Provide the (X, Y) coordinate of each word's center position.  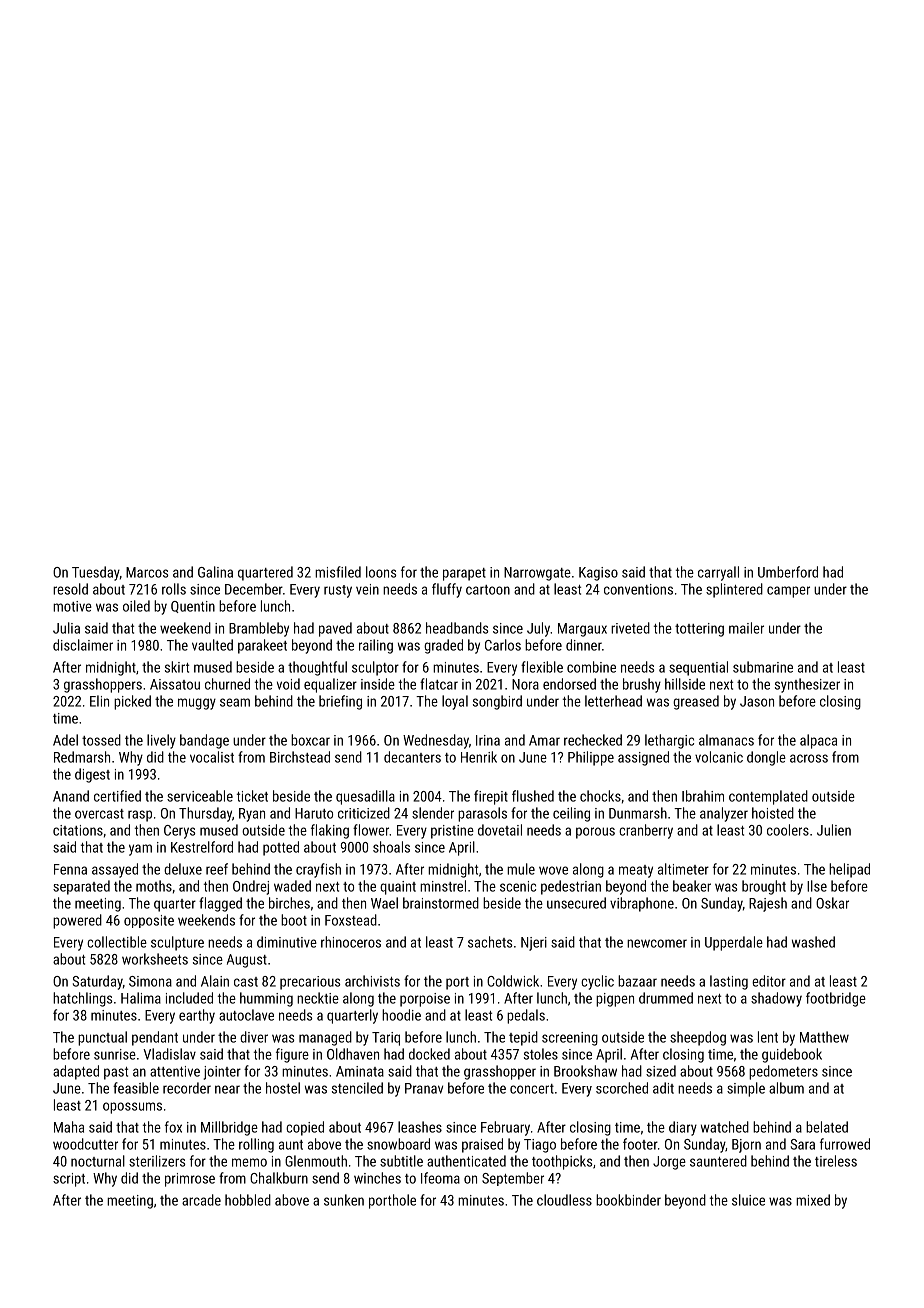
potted (281, 848)
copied (305, 1128)
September (513, 1179)
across (809, 758)
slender (433, 813)
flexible (542, 667)
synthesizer (807, 685)
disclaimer (83, 645)
